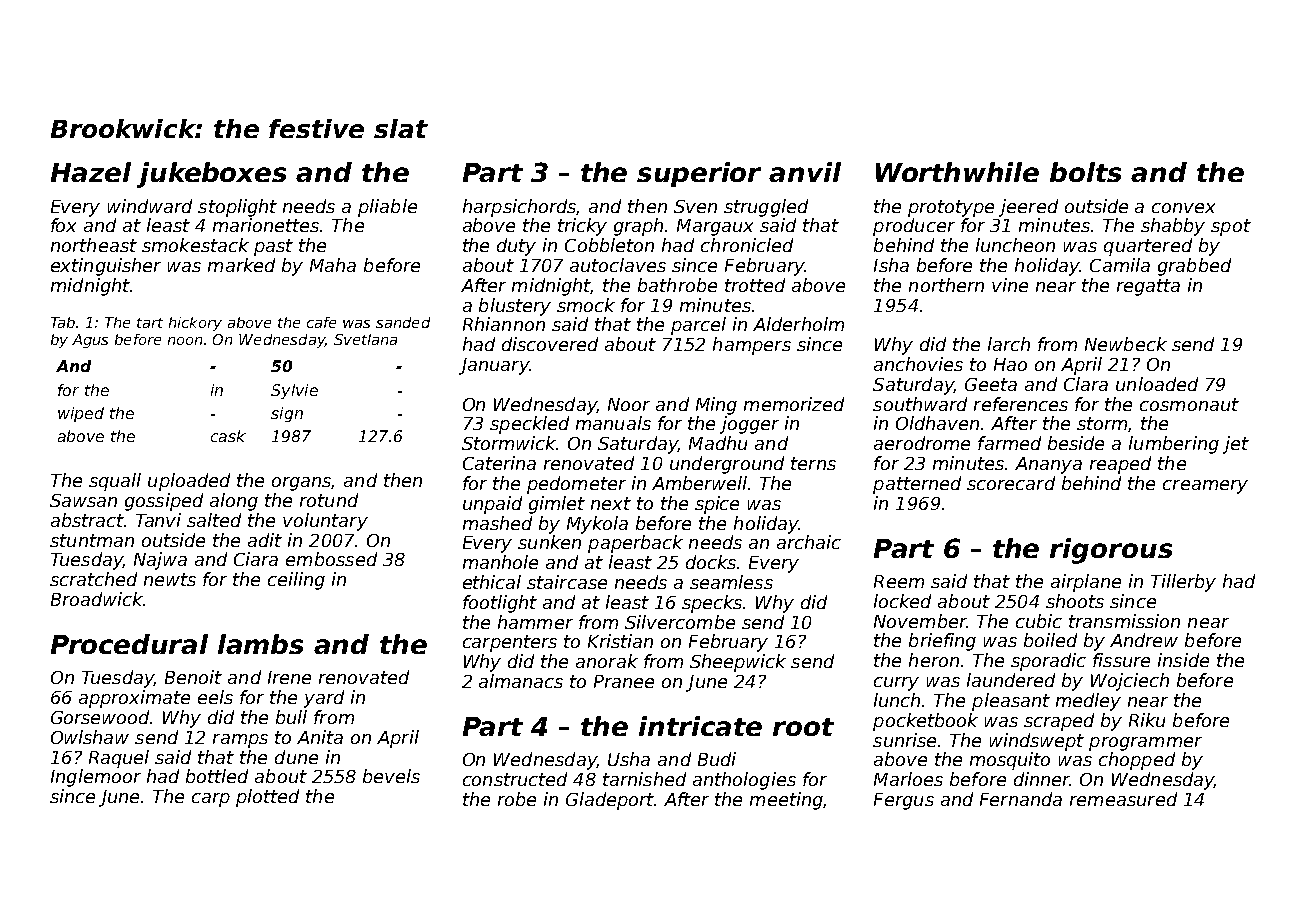 This page has width=1308, height=924. I want to click on Noor, so click(629, 404).
